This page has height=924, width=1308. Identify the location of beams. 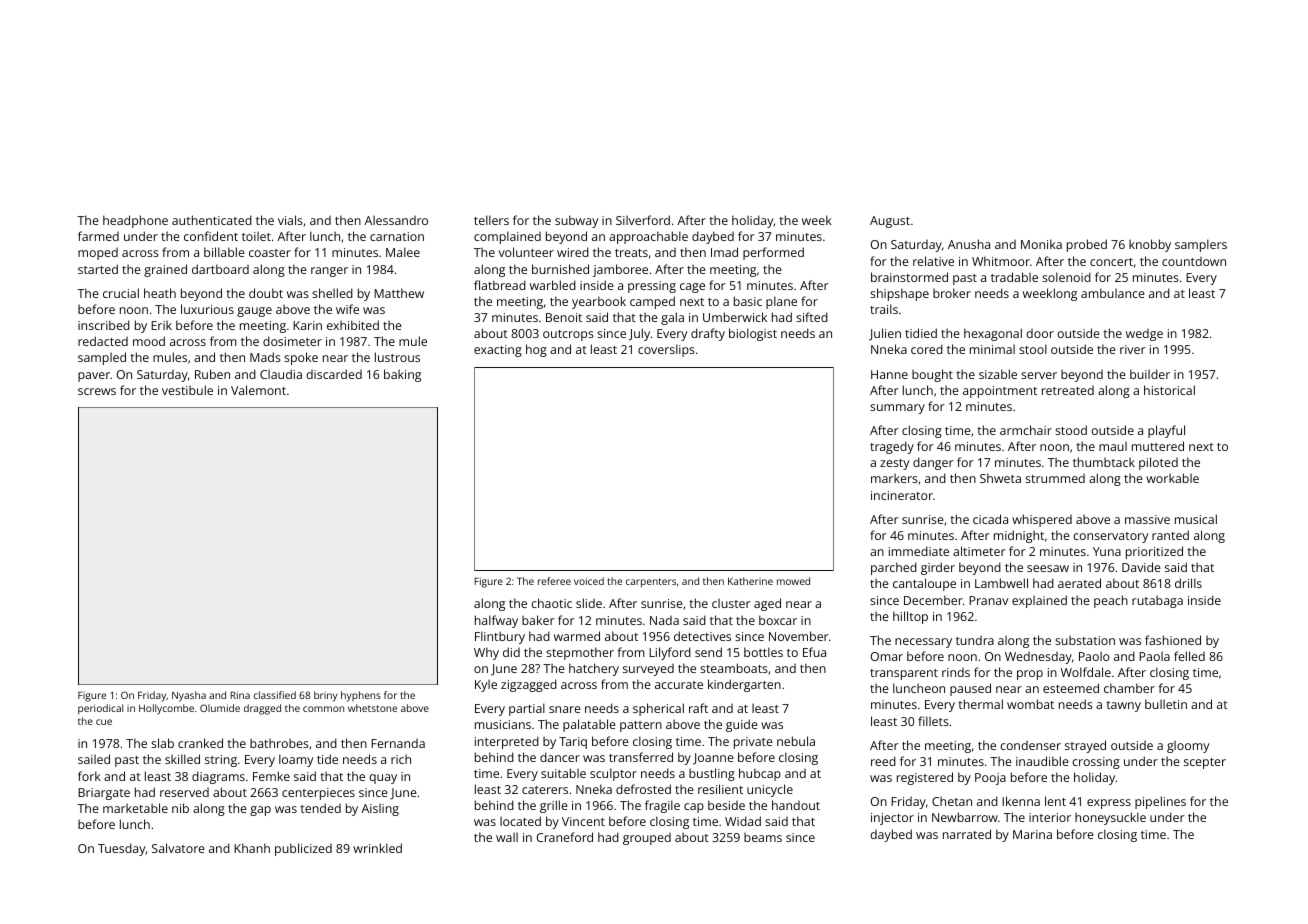
(763, 837).
